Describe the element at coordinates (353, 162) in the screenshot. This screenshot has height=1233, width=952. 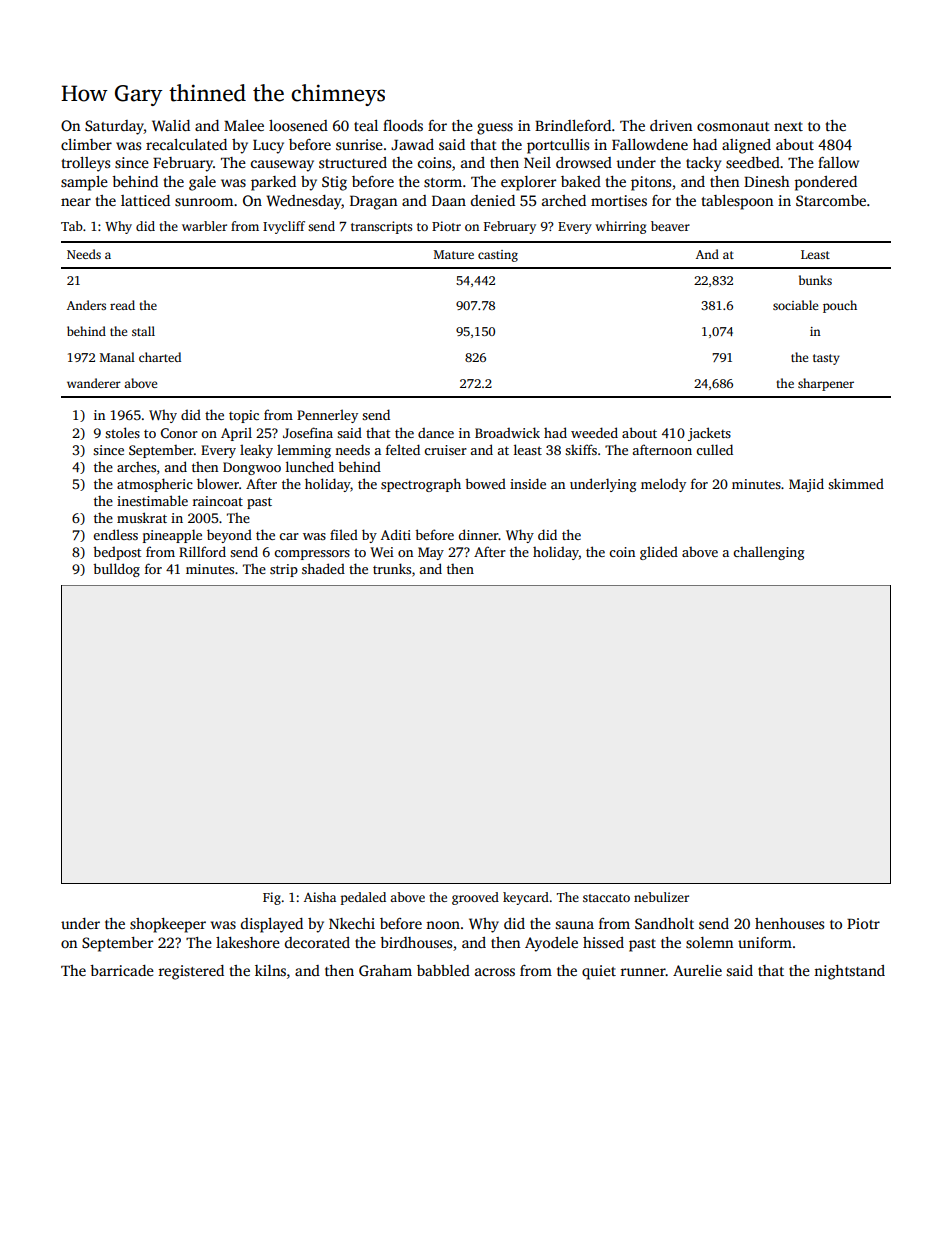
I see `structured` at that location.
